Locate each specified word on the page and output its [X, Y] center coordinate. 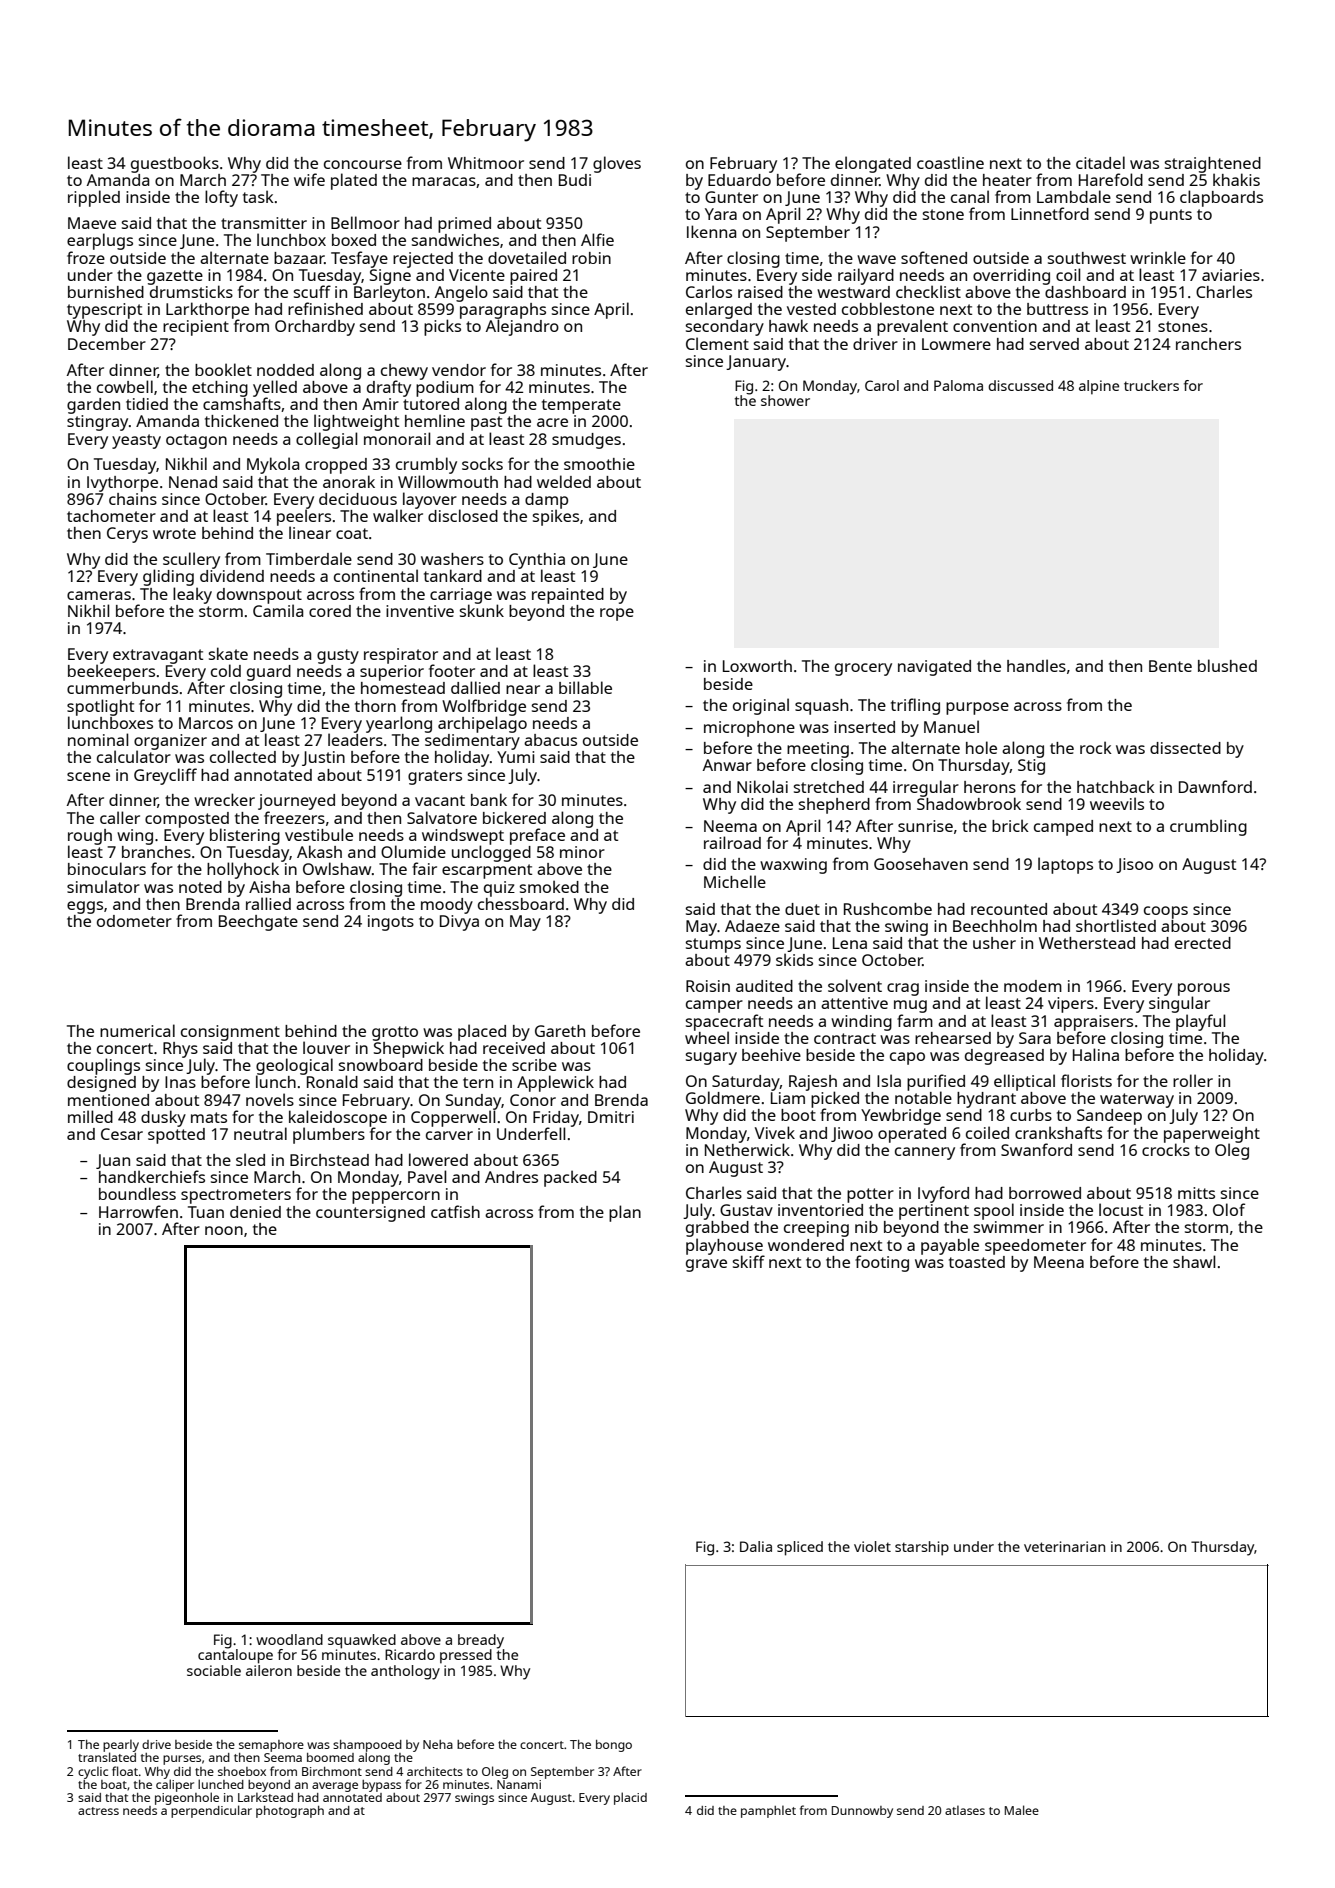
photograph [290, 1812]
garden [93, 406]
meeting [818, 750]
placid [630, 1798]
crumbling [1208, 827]
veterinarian [1064, 1546]
